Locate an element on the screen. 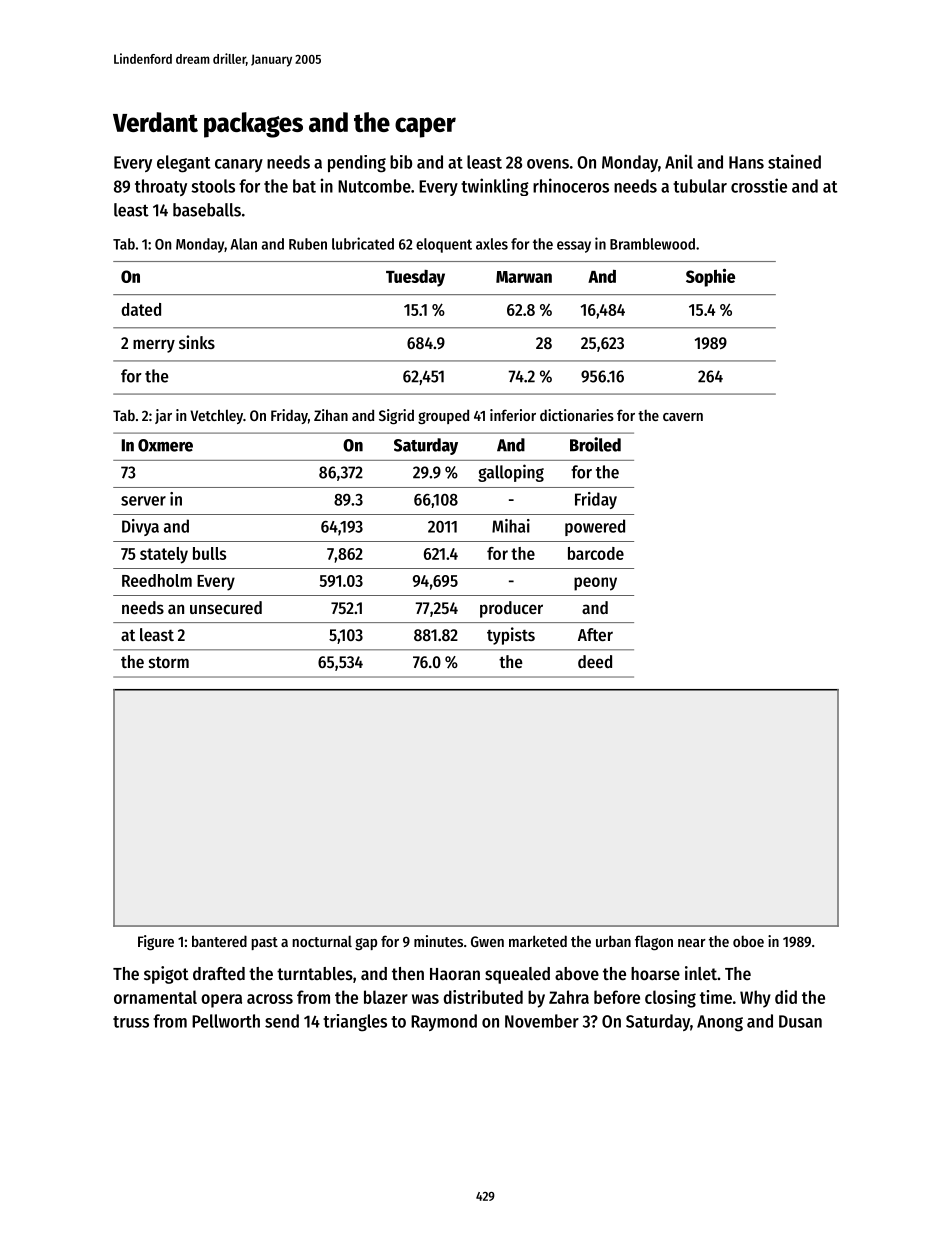 This screenshot has width=952, height=1233. urban is located at coordinates (613, 941).
